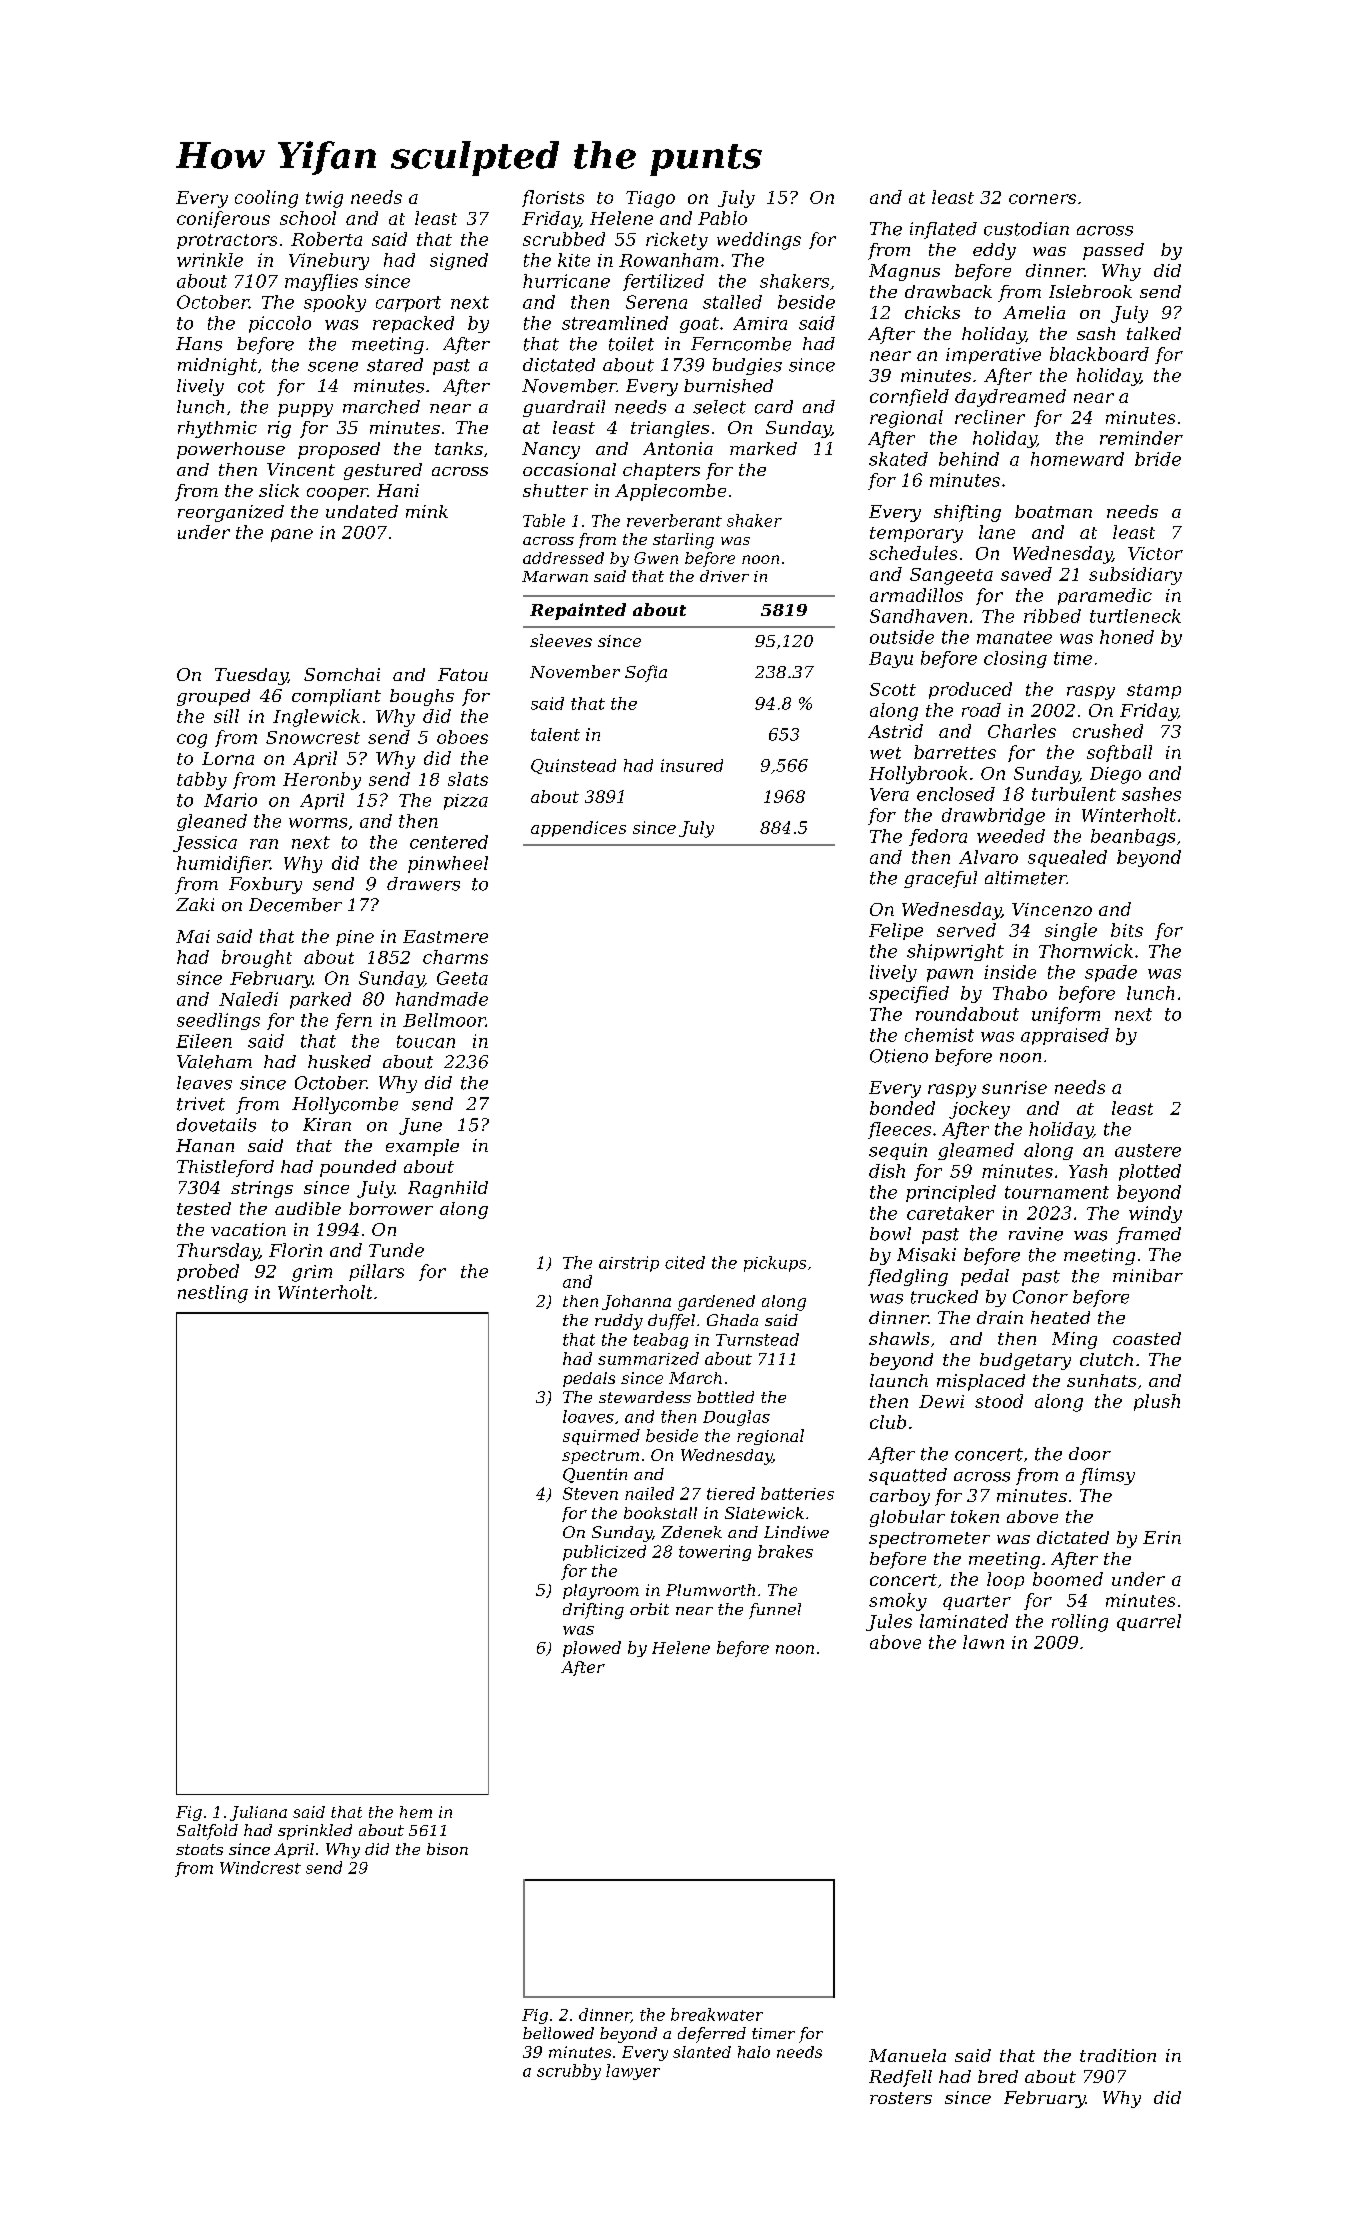 The height and width of the document is (2236, 1358). What do you see at coordinates (650, 199) in the document?
I see `Tiago` at bounding box center [650, 199].
